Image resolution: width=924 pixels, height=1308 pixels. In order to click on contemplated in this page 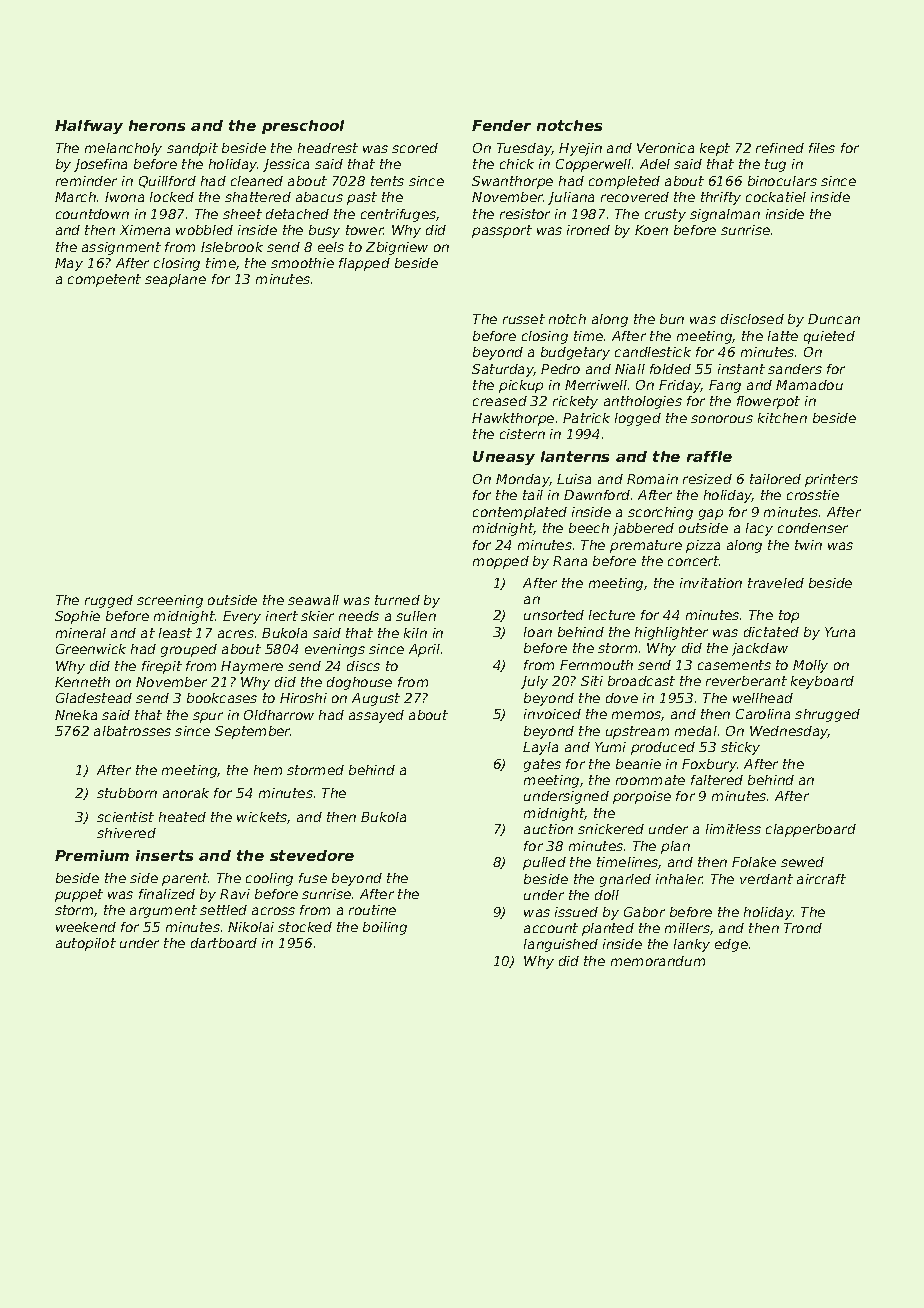, I will do `click(520, 513)`.
